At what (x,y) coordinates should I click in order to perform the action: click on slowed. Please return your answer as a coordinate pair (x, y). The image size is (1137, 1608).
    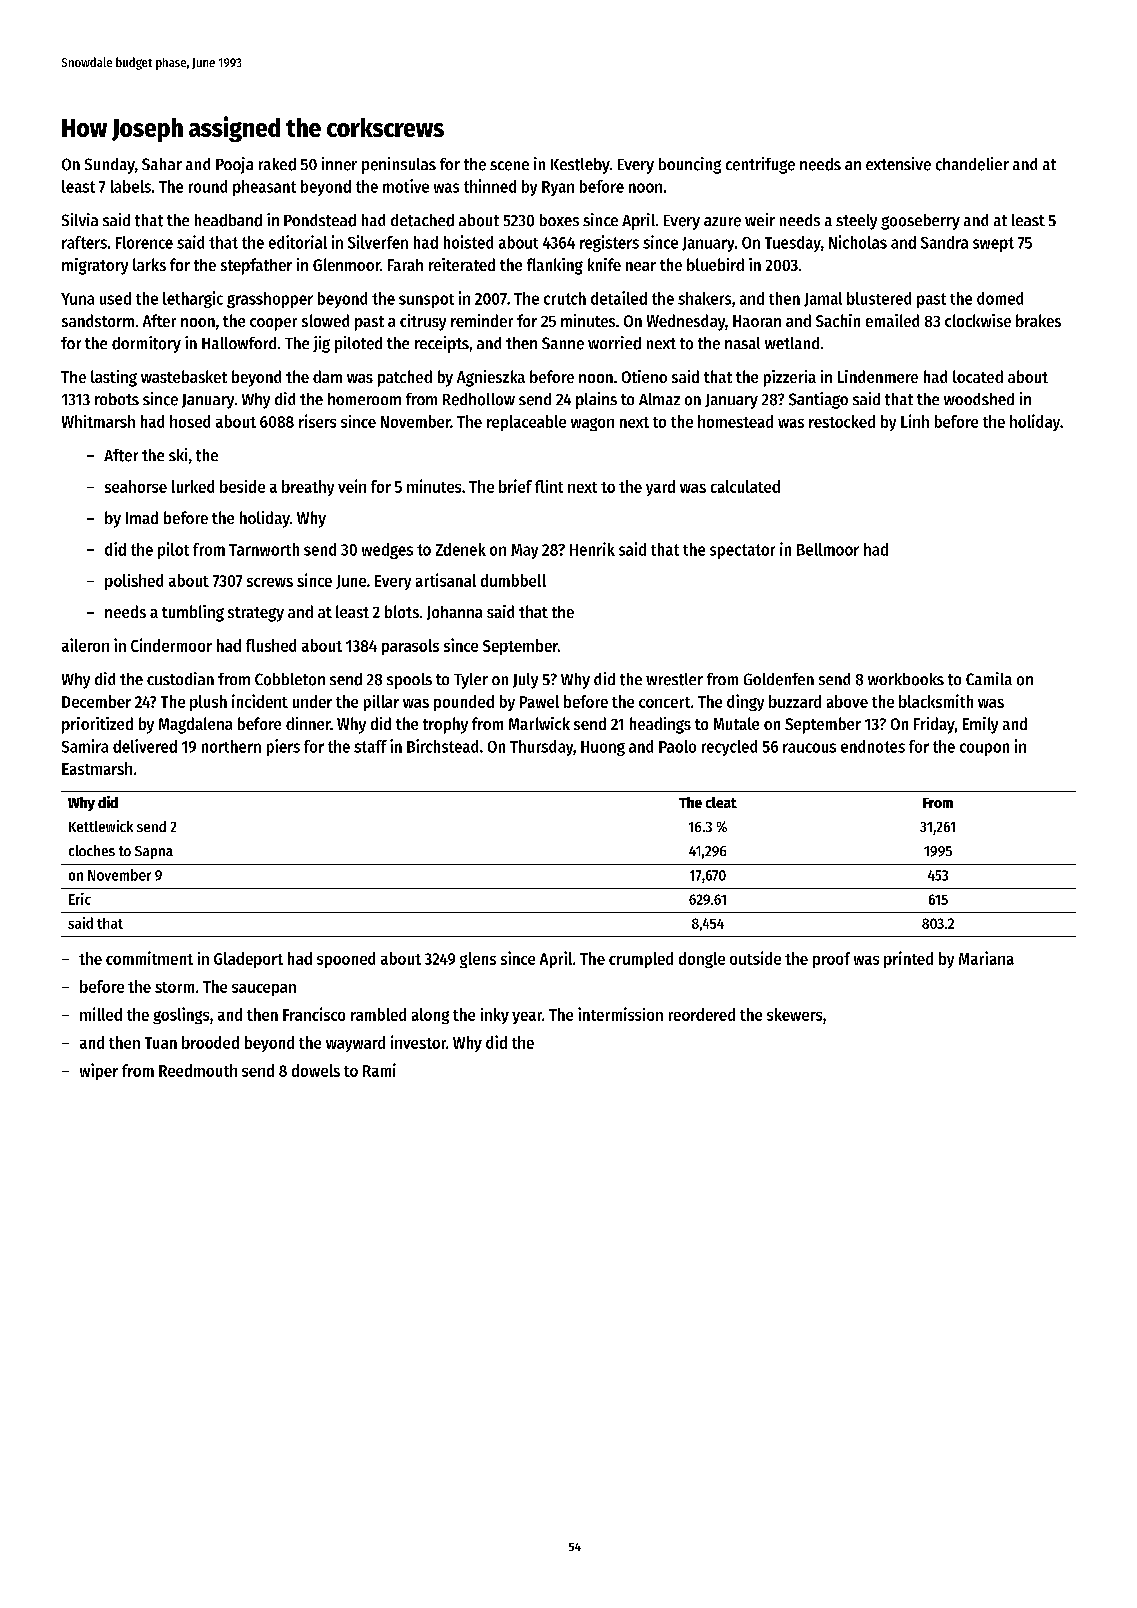
    Looking at the image, I should click on (325, 320).
